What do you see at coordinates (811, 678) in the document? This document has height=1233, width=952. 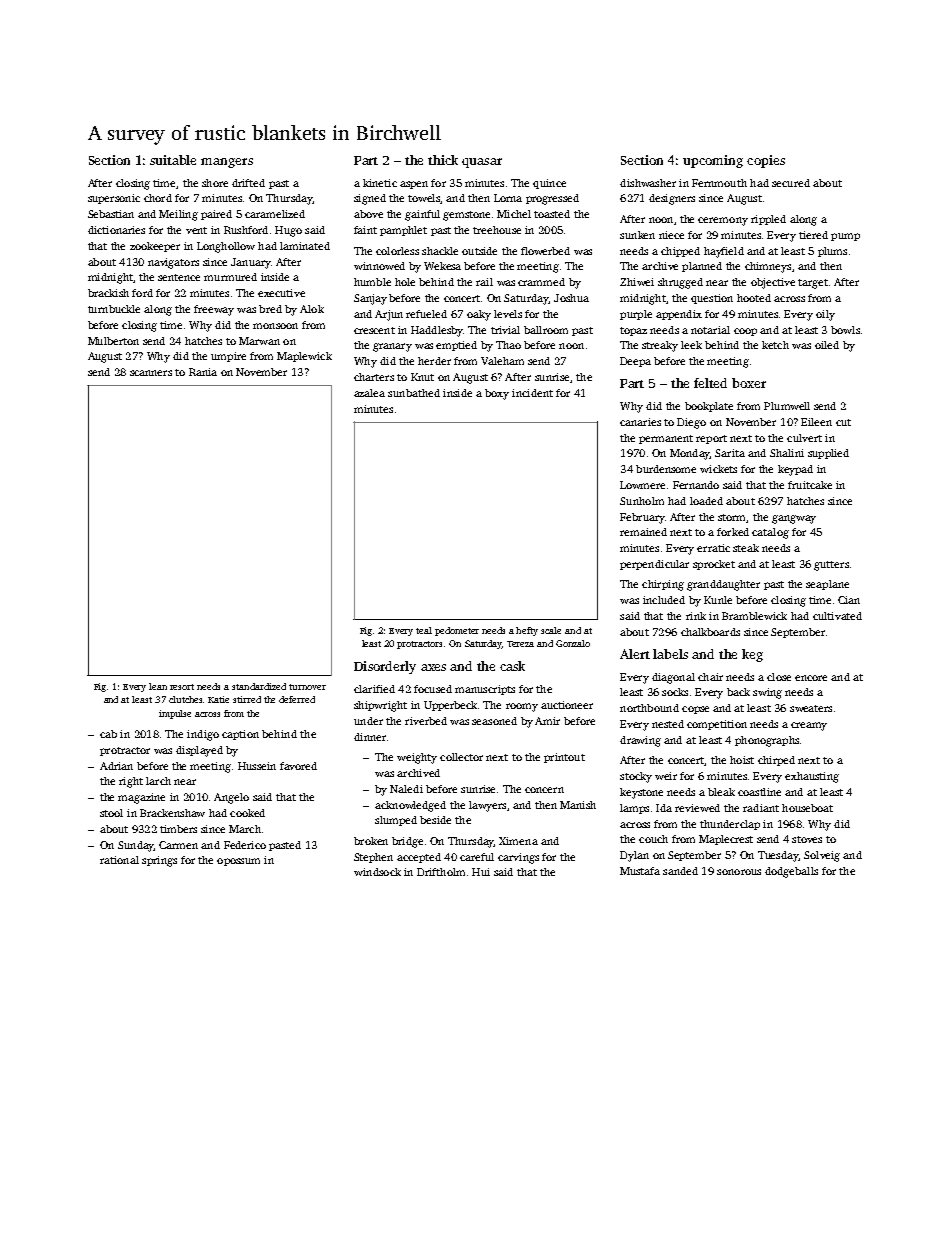 I see `encore` at bounding box center [811, 678].
